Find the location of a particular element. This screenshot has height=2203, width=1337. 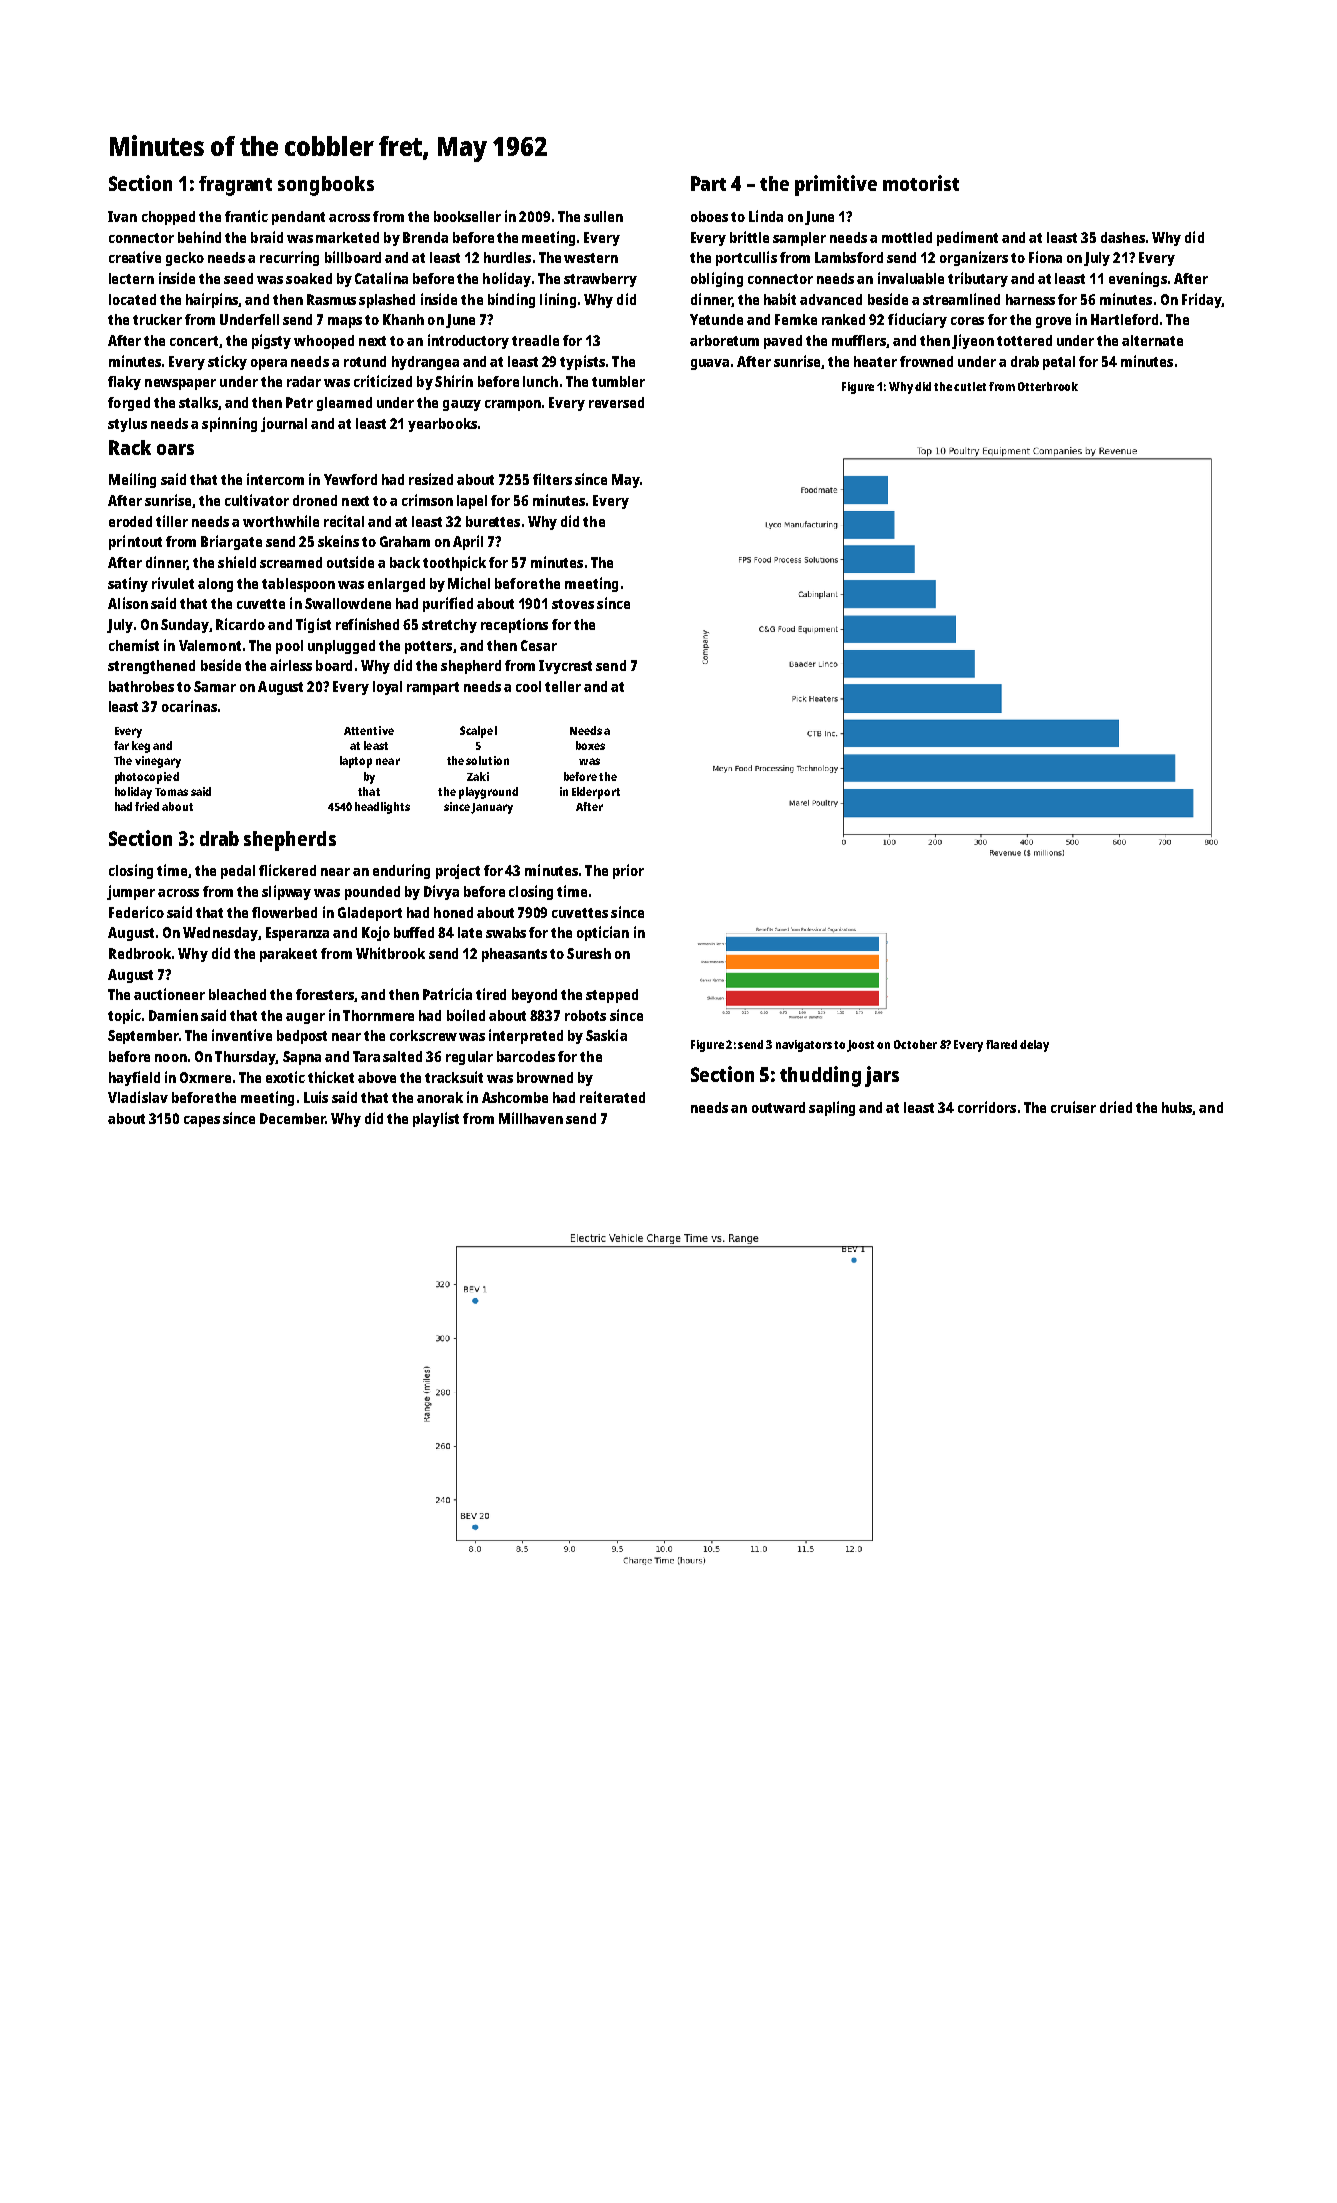

motorist is located at coordinates (921, 183).
